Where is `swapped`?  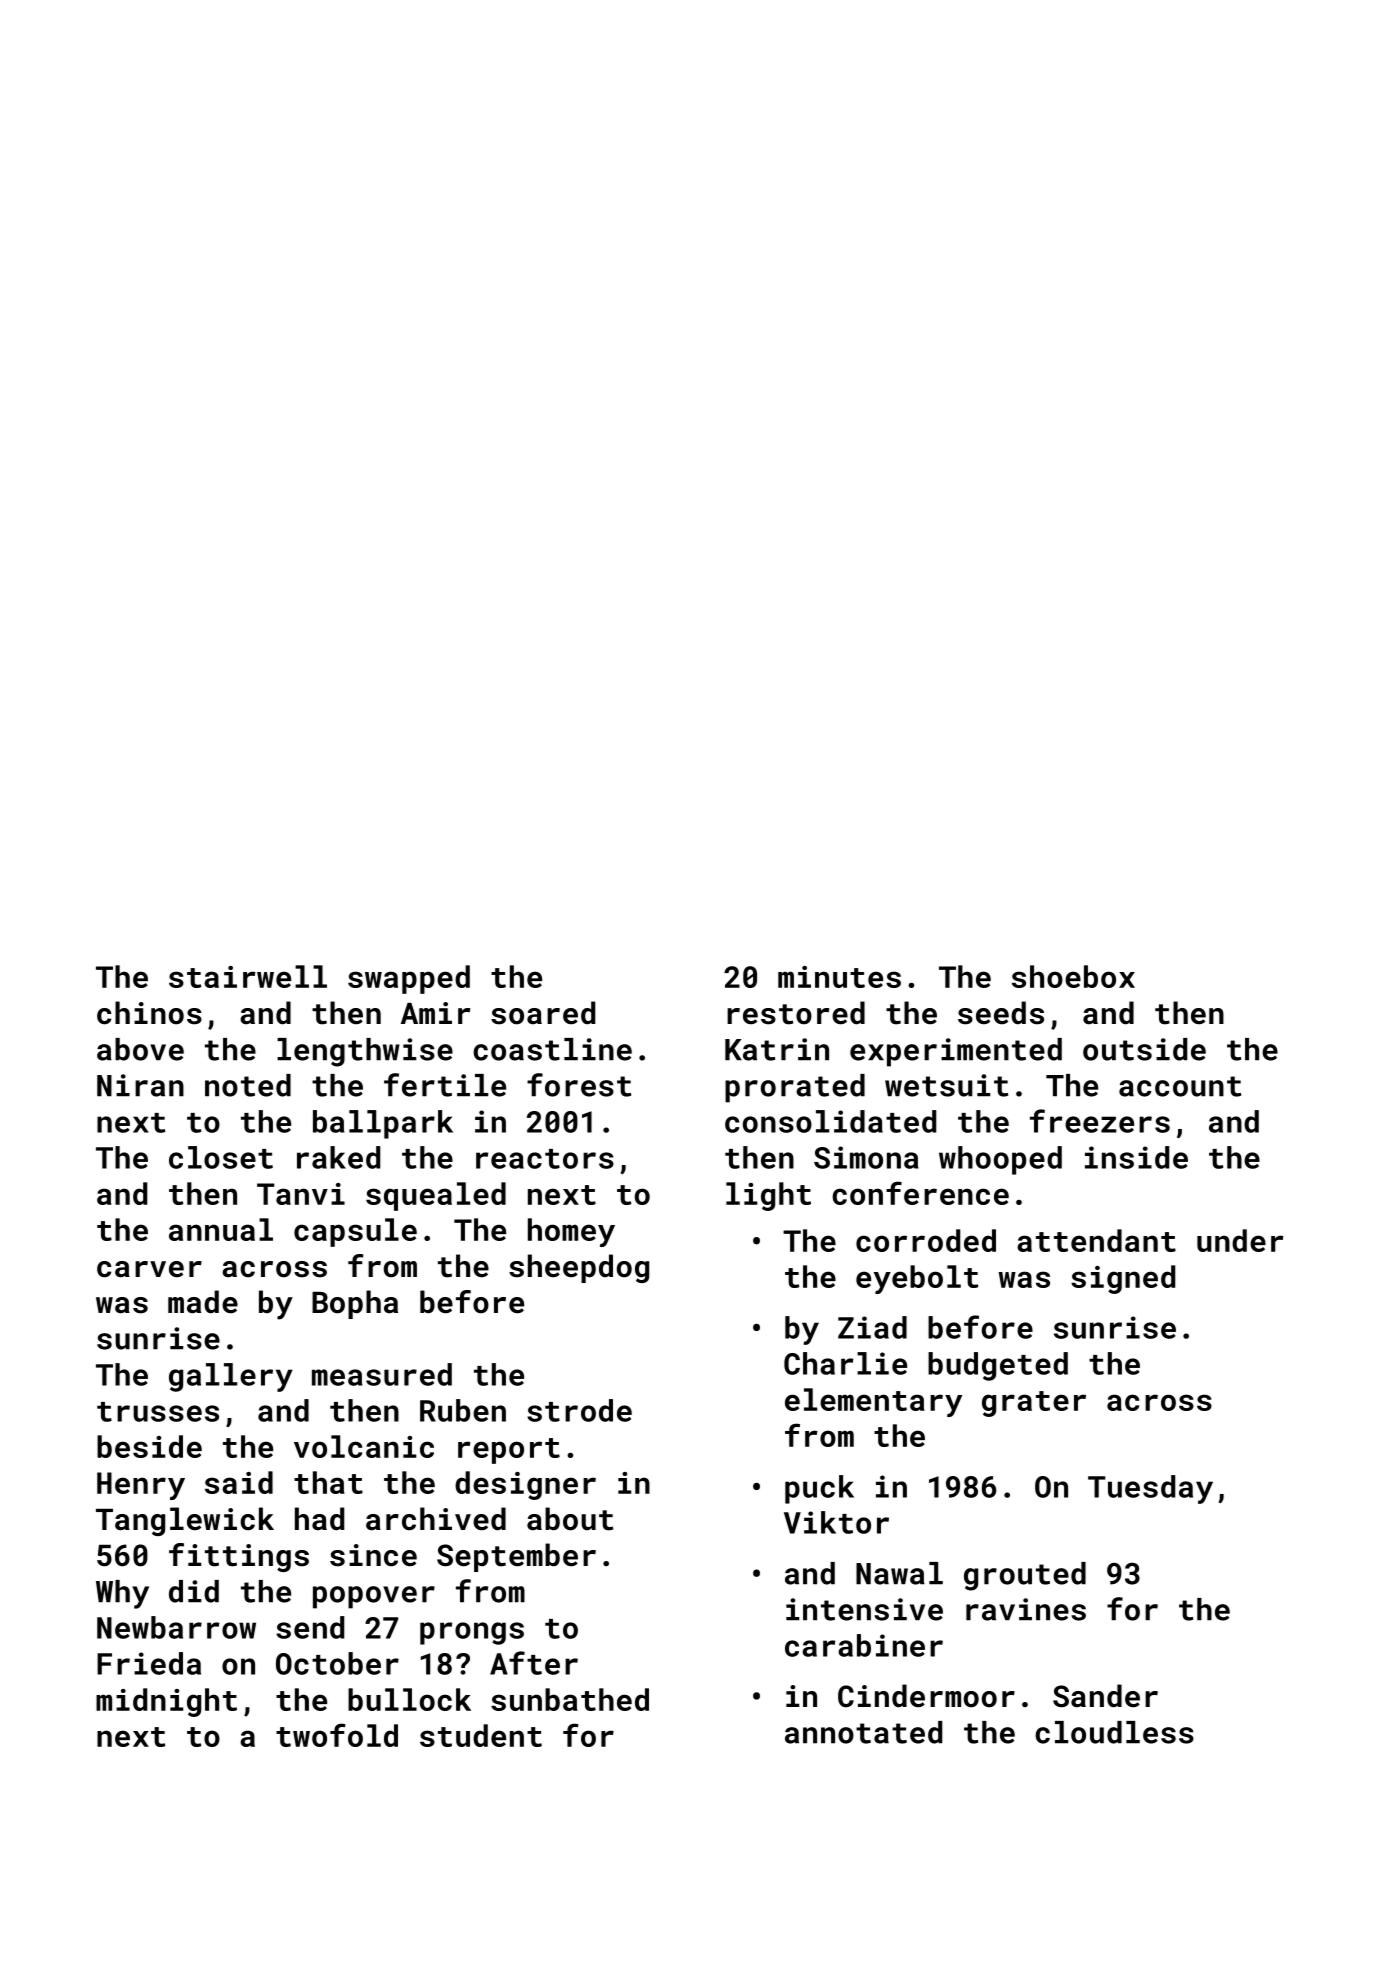
swapped is located at coordinates (409, 979).
